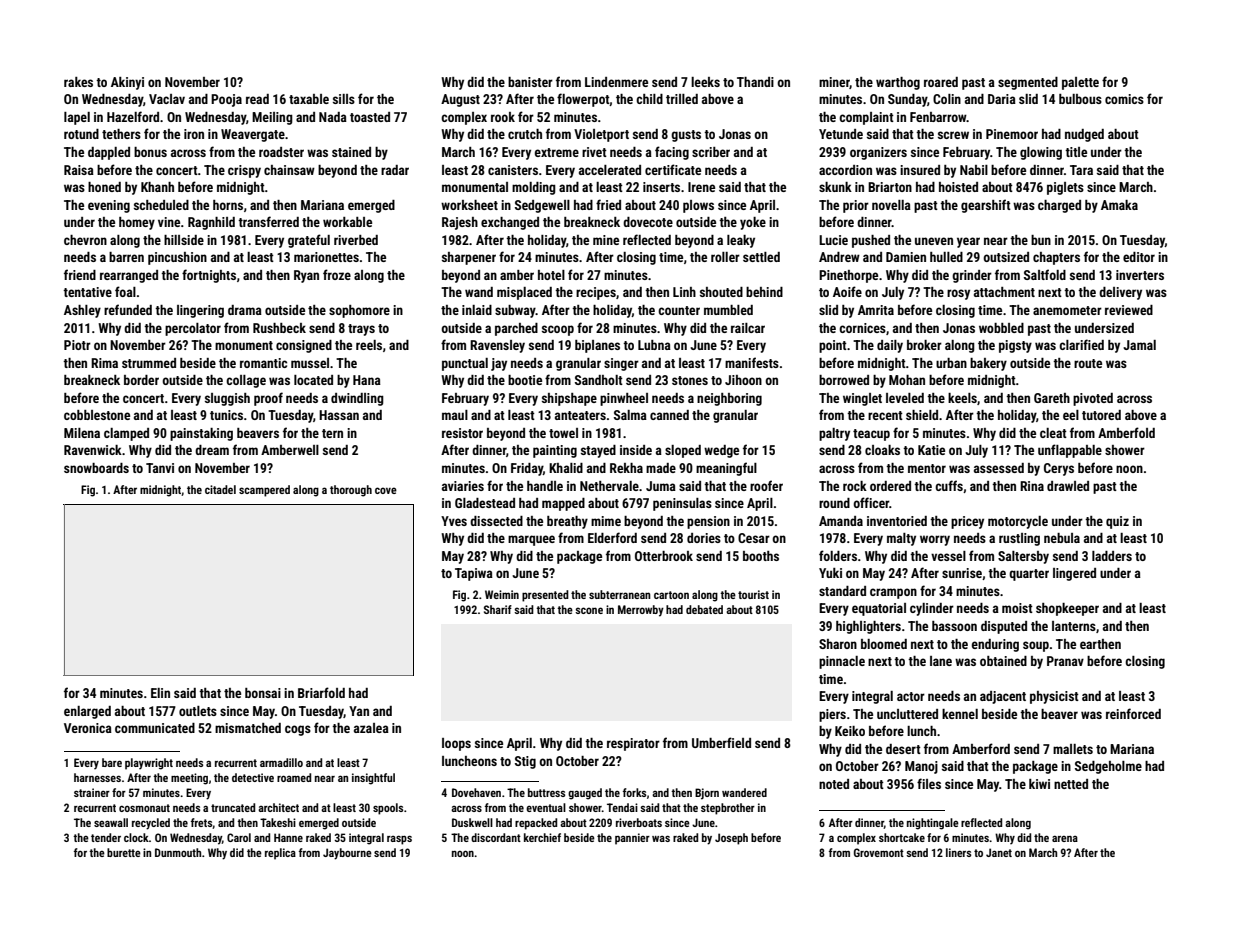 Image resolution: width=1233 pixels, height=952 pixels. What do you see at coordinates (589, 610) in the screenshot?
I see `scone` at bounding box center [589, 610].
